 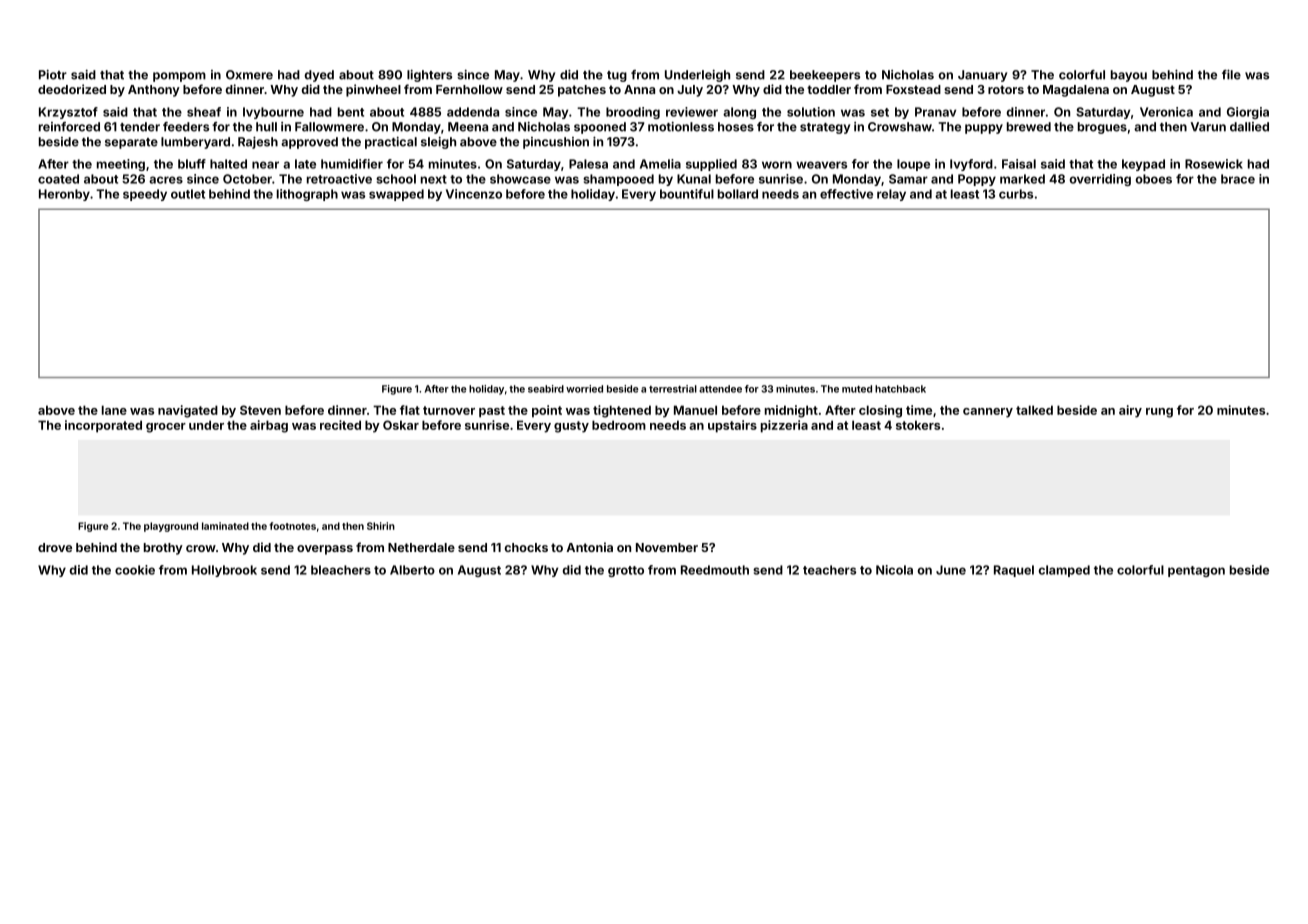 What do you see at coordinates (307, 195) in the page?
I see `lithograph` at bounding box center [307, 195].
